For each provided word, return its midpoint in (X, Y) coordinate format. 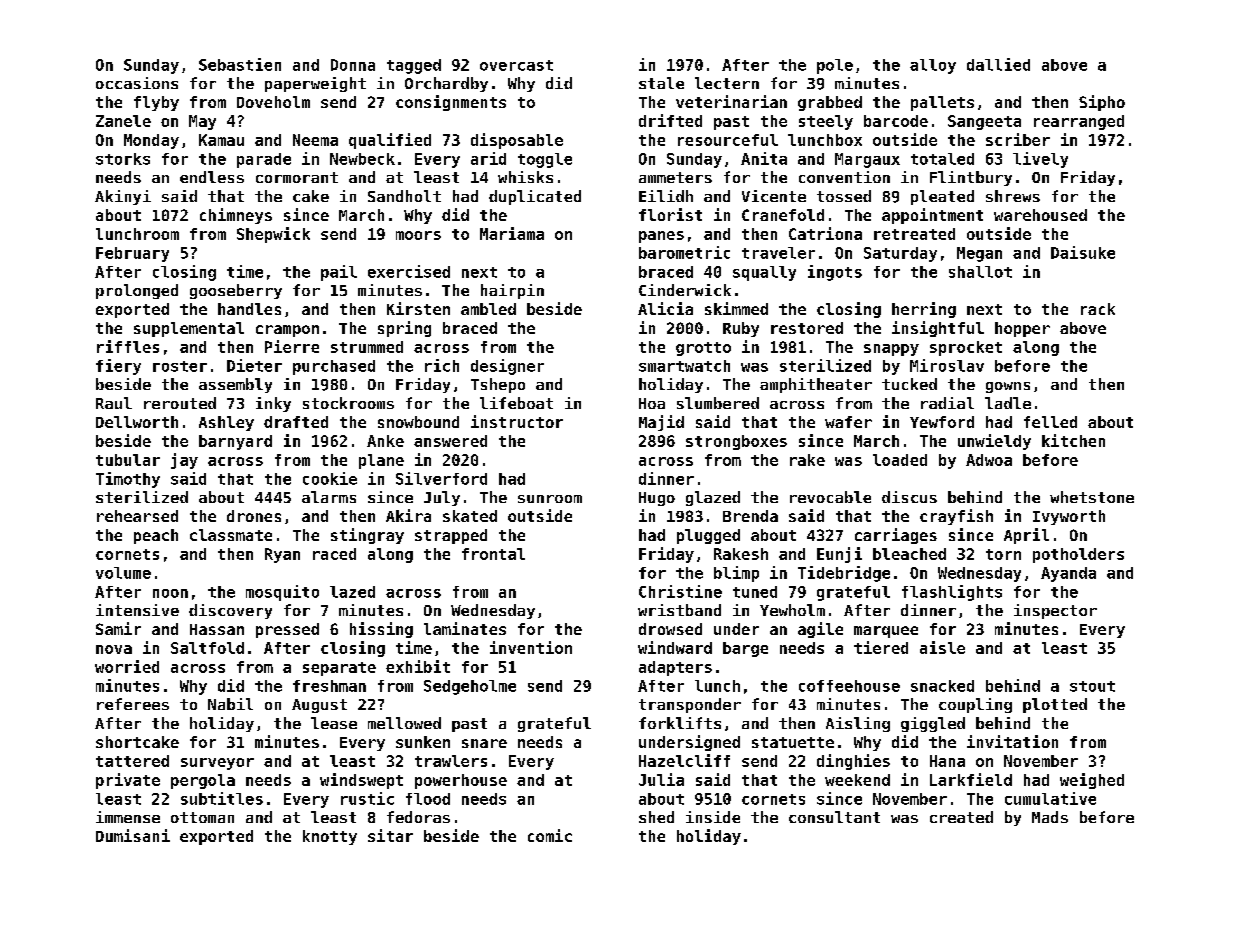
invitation (1012, 741)
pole (835, 66)
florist (670, 214)
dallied (998, 64)
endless (212, 177)
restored (807, 328)
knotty (330, 837)
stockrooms (348, 403)
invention (531, 647)
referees (133, 704)
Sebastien (240, 64)
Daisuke (1083, 252)
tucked (909, 384)
